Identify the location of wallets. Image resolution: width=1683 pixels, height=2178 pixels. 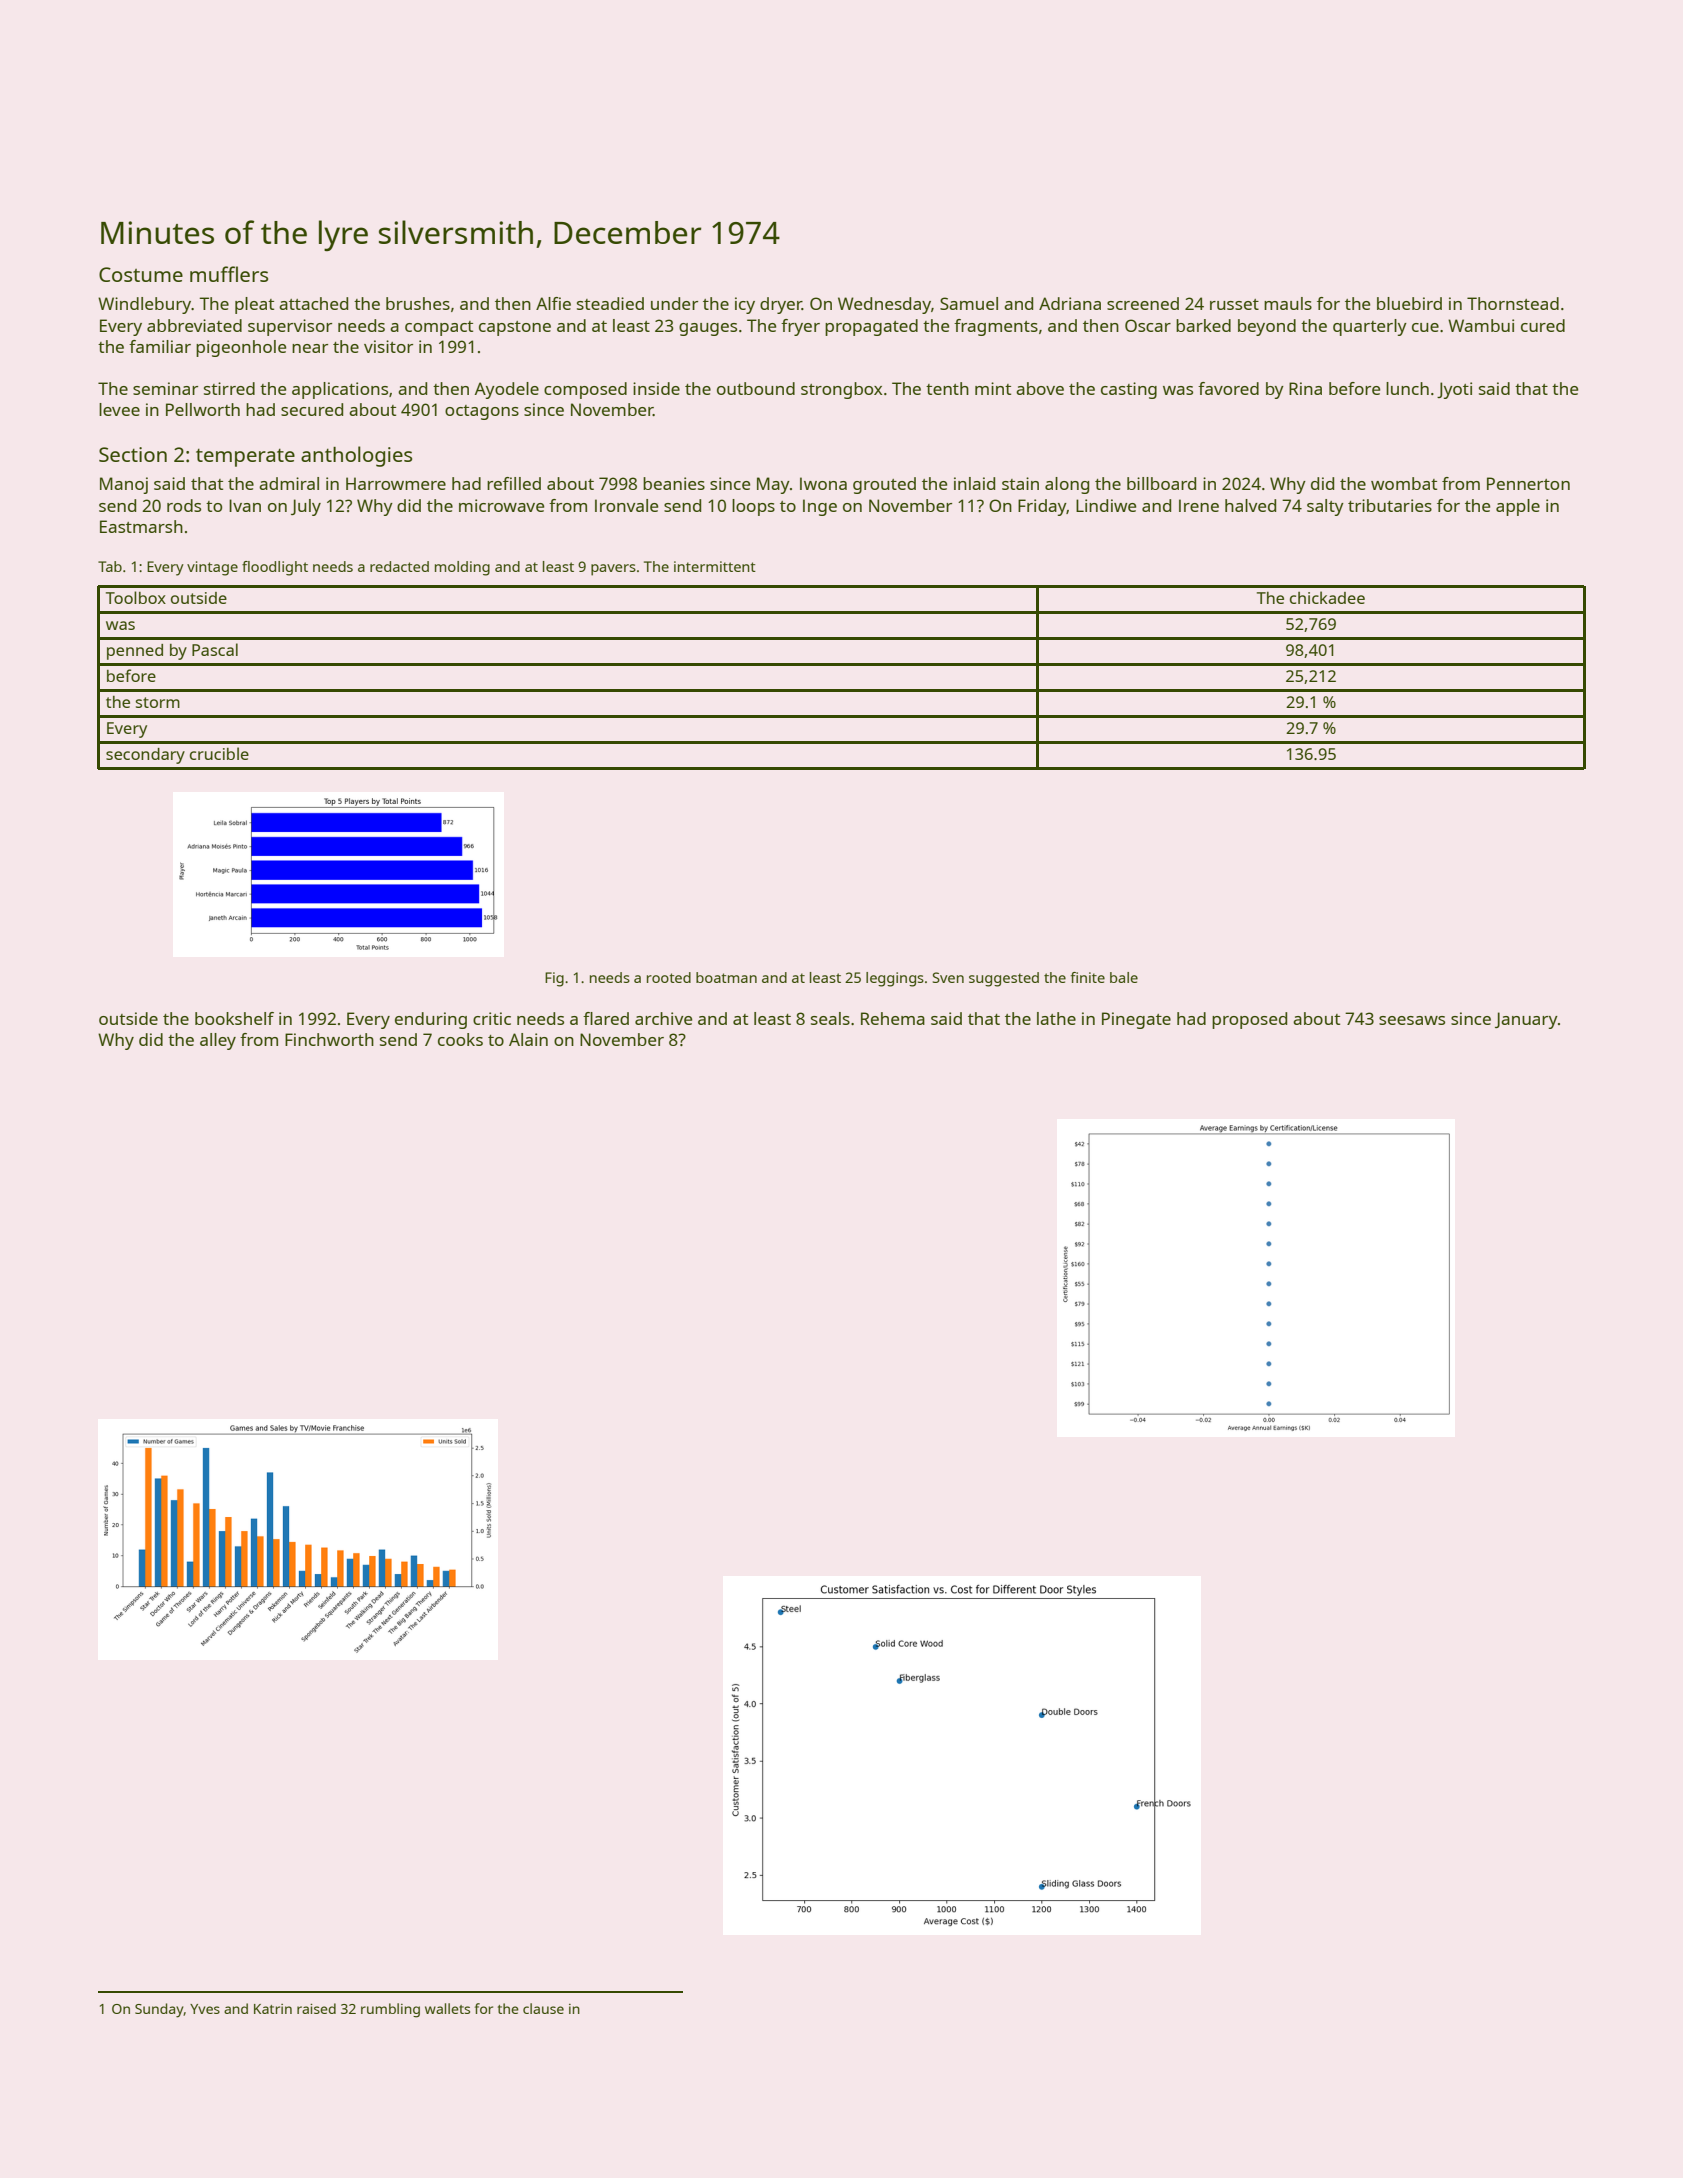
(447, 2008).
